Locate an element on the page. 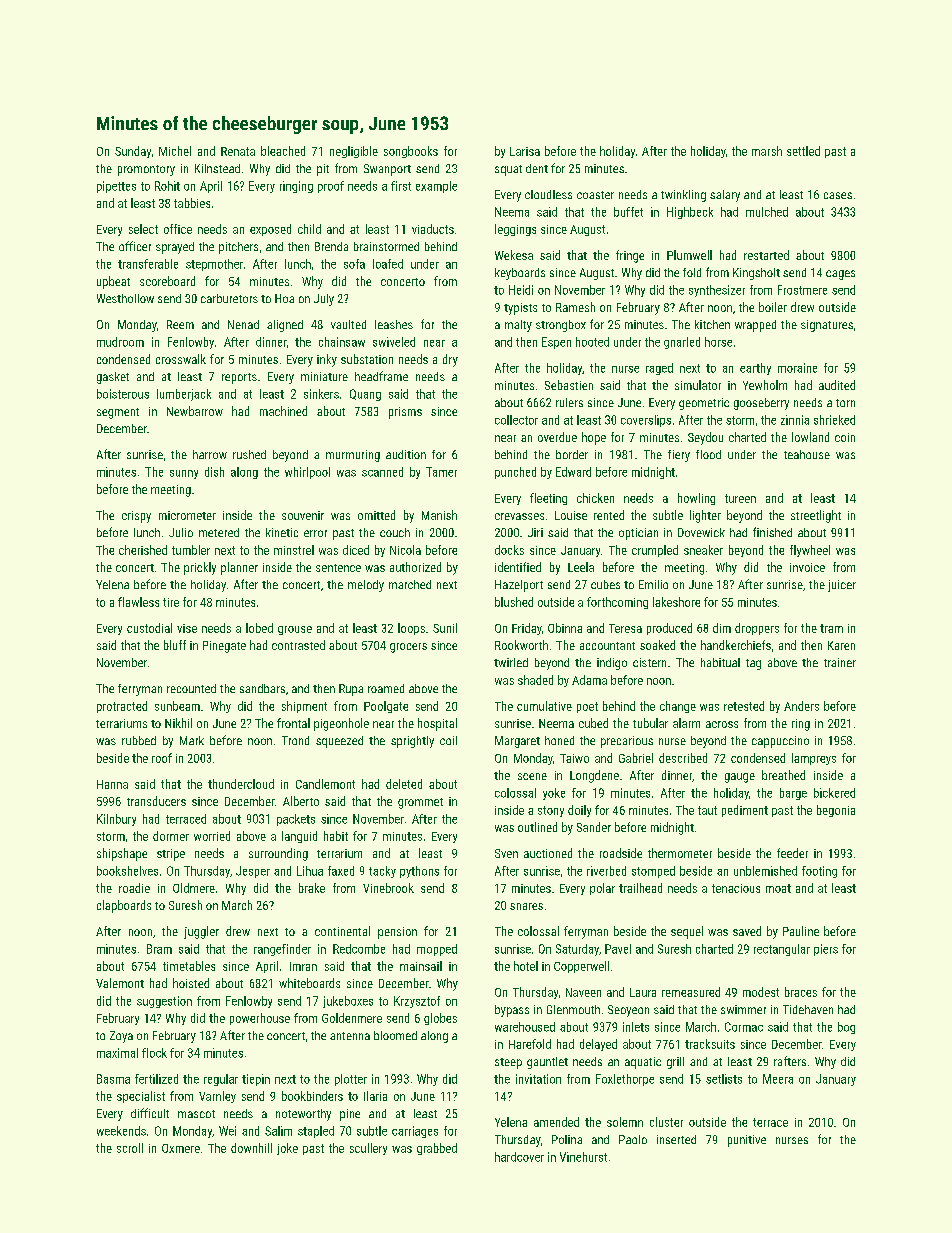 The image size is (952, 1233). Krzysztof is located at coordinates (417, 1002).
